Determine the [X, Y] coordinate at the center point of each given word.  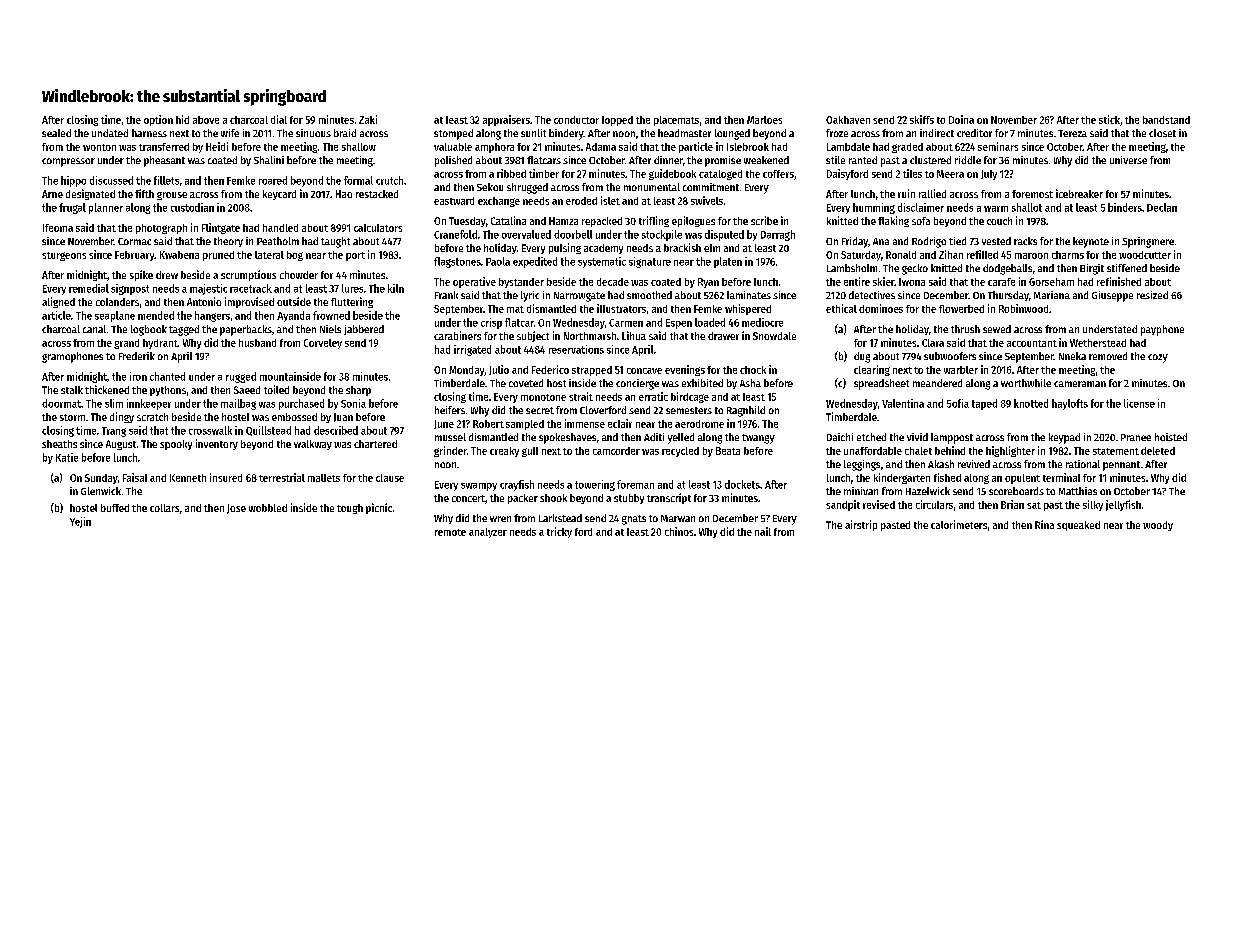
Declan [1162, 207]
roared [273, 180]
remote [450, 532]
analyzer [488, 533]
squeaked [1078, 526]
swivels [707, 200]
